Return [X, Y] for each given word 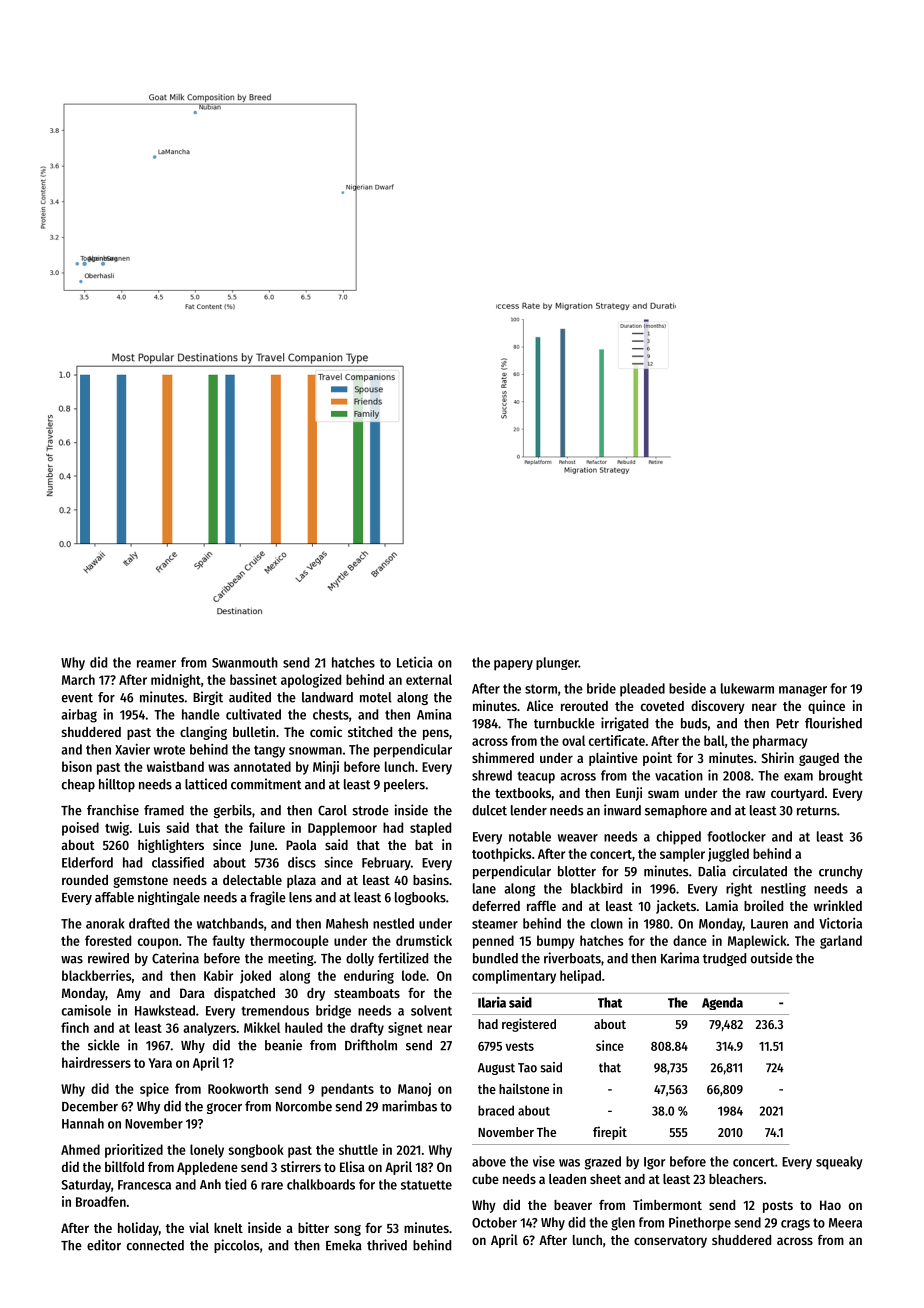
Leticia [415, 662]
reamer [156, 664]
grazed [603, 1163]
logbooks [420, 898]
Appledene [207, 1168]
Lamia [722, 905]
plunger [557, 663]
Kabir [218, 975]
